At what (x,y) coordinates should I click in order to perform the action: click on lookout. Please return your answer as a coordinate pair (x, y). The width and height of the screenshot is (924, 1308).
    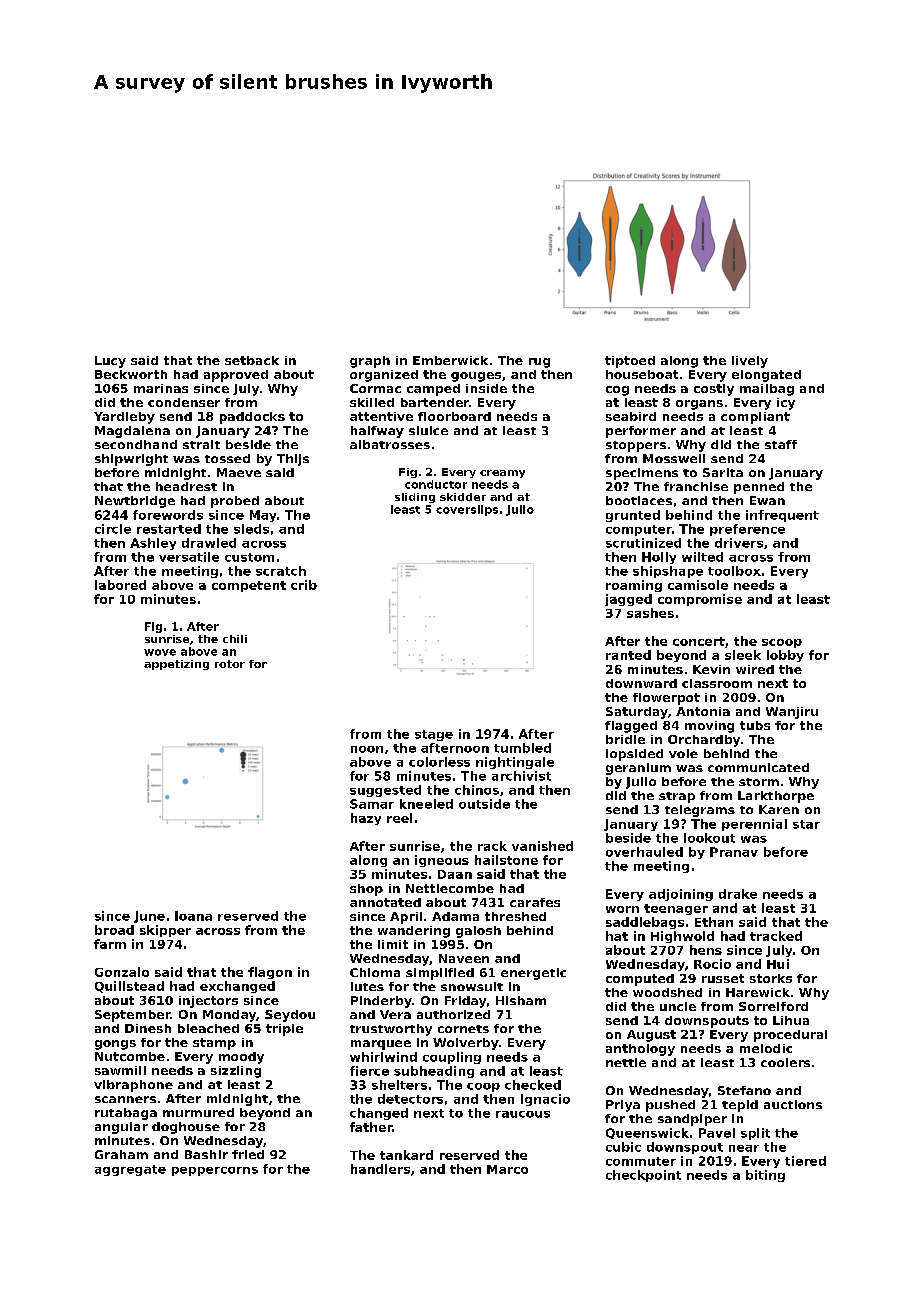
    Looking at the image, I should click on (709, 838).
